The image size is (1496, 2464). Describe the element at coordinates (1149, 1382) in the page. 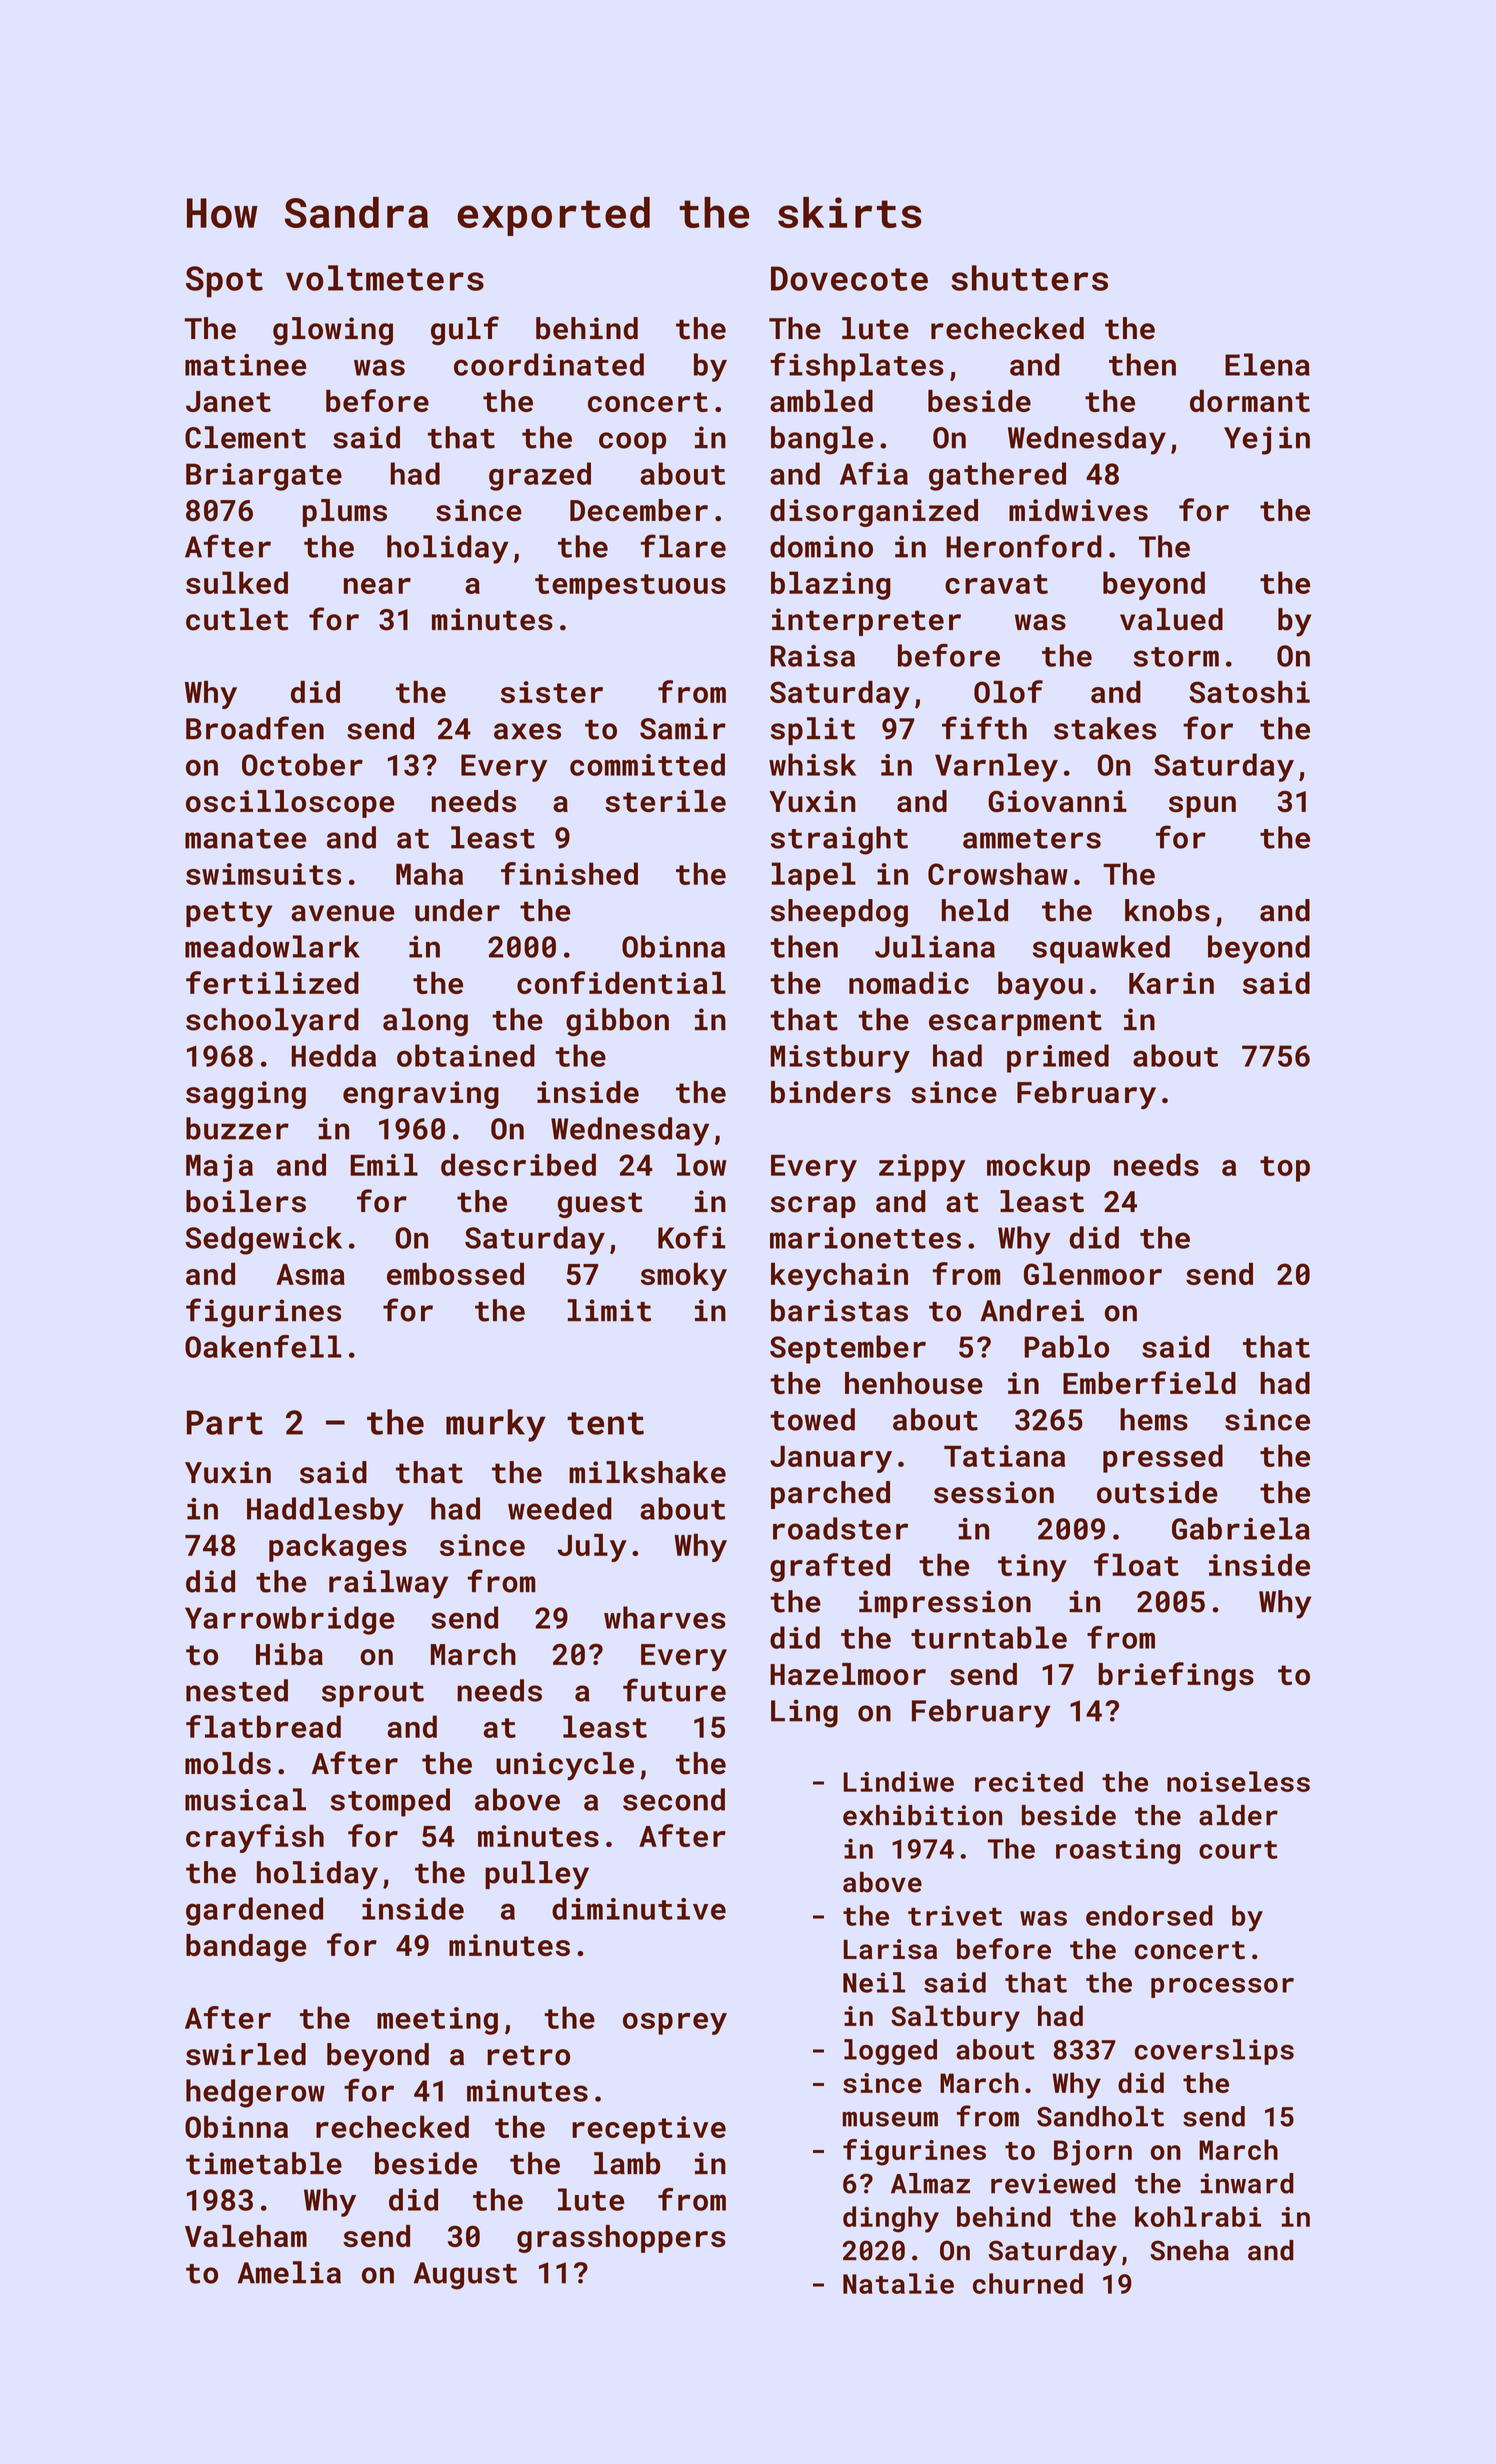

I see `Emberfield` at that location.
